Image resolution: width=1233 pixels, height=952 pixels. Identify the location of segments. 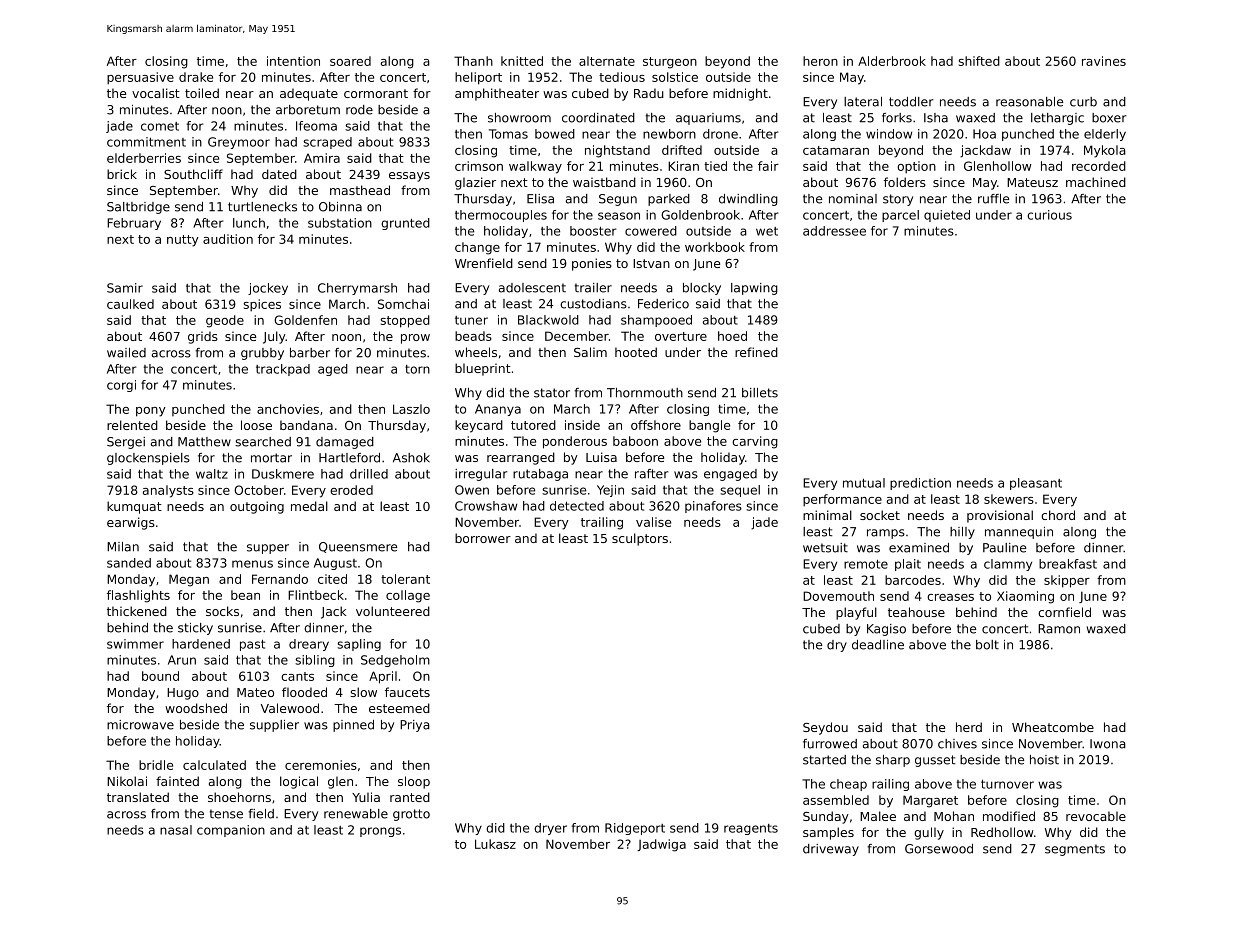
(1075, 850).
